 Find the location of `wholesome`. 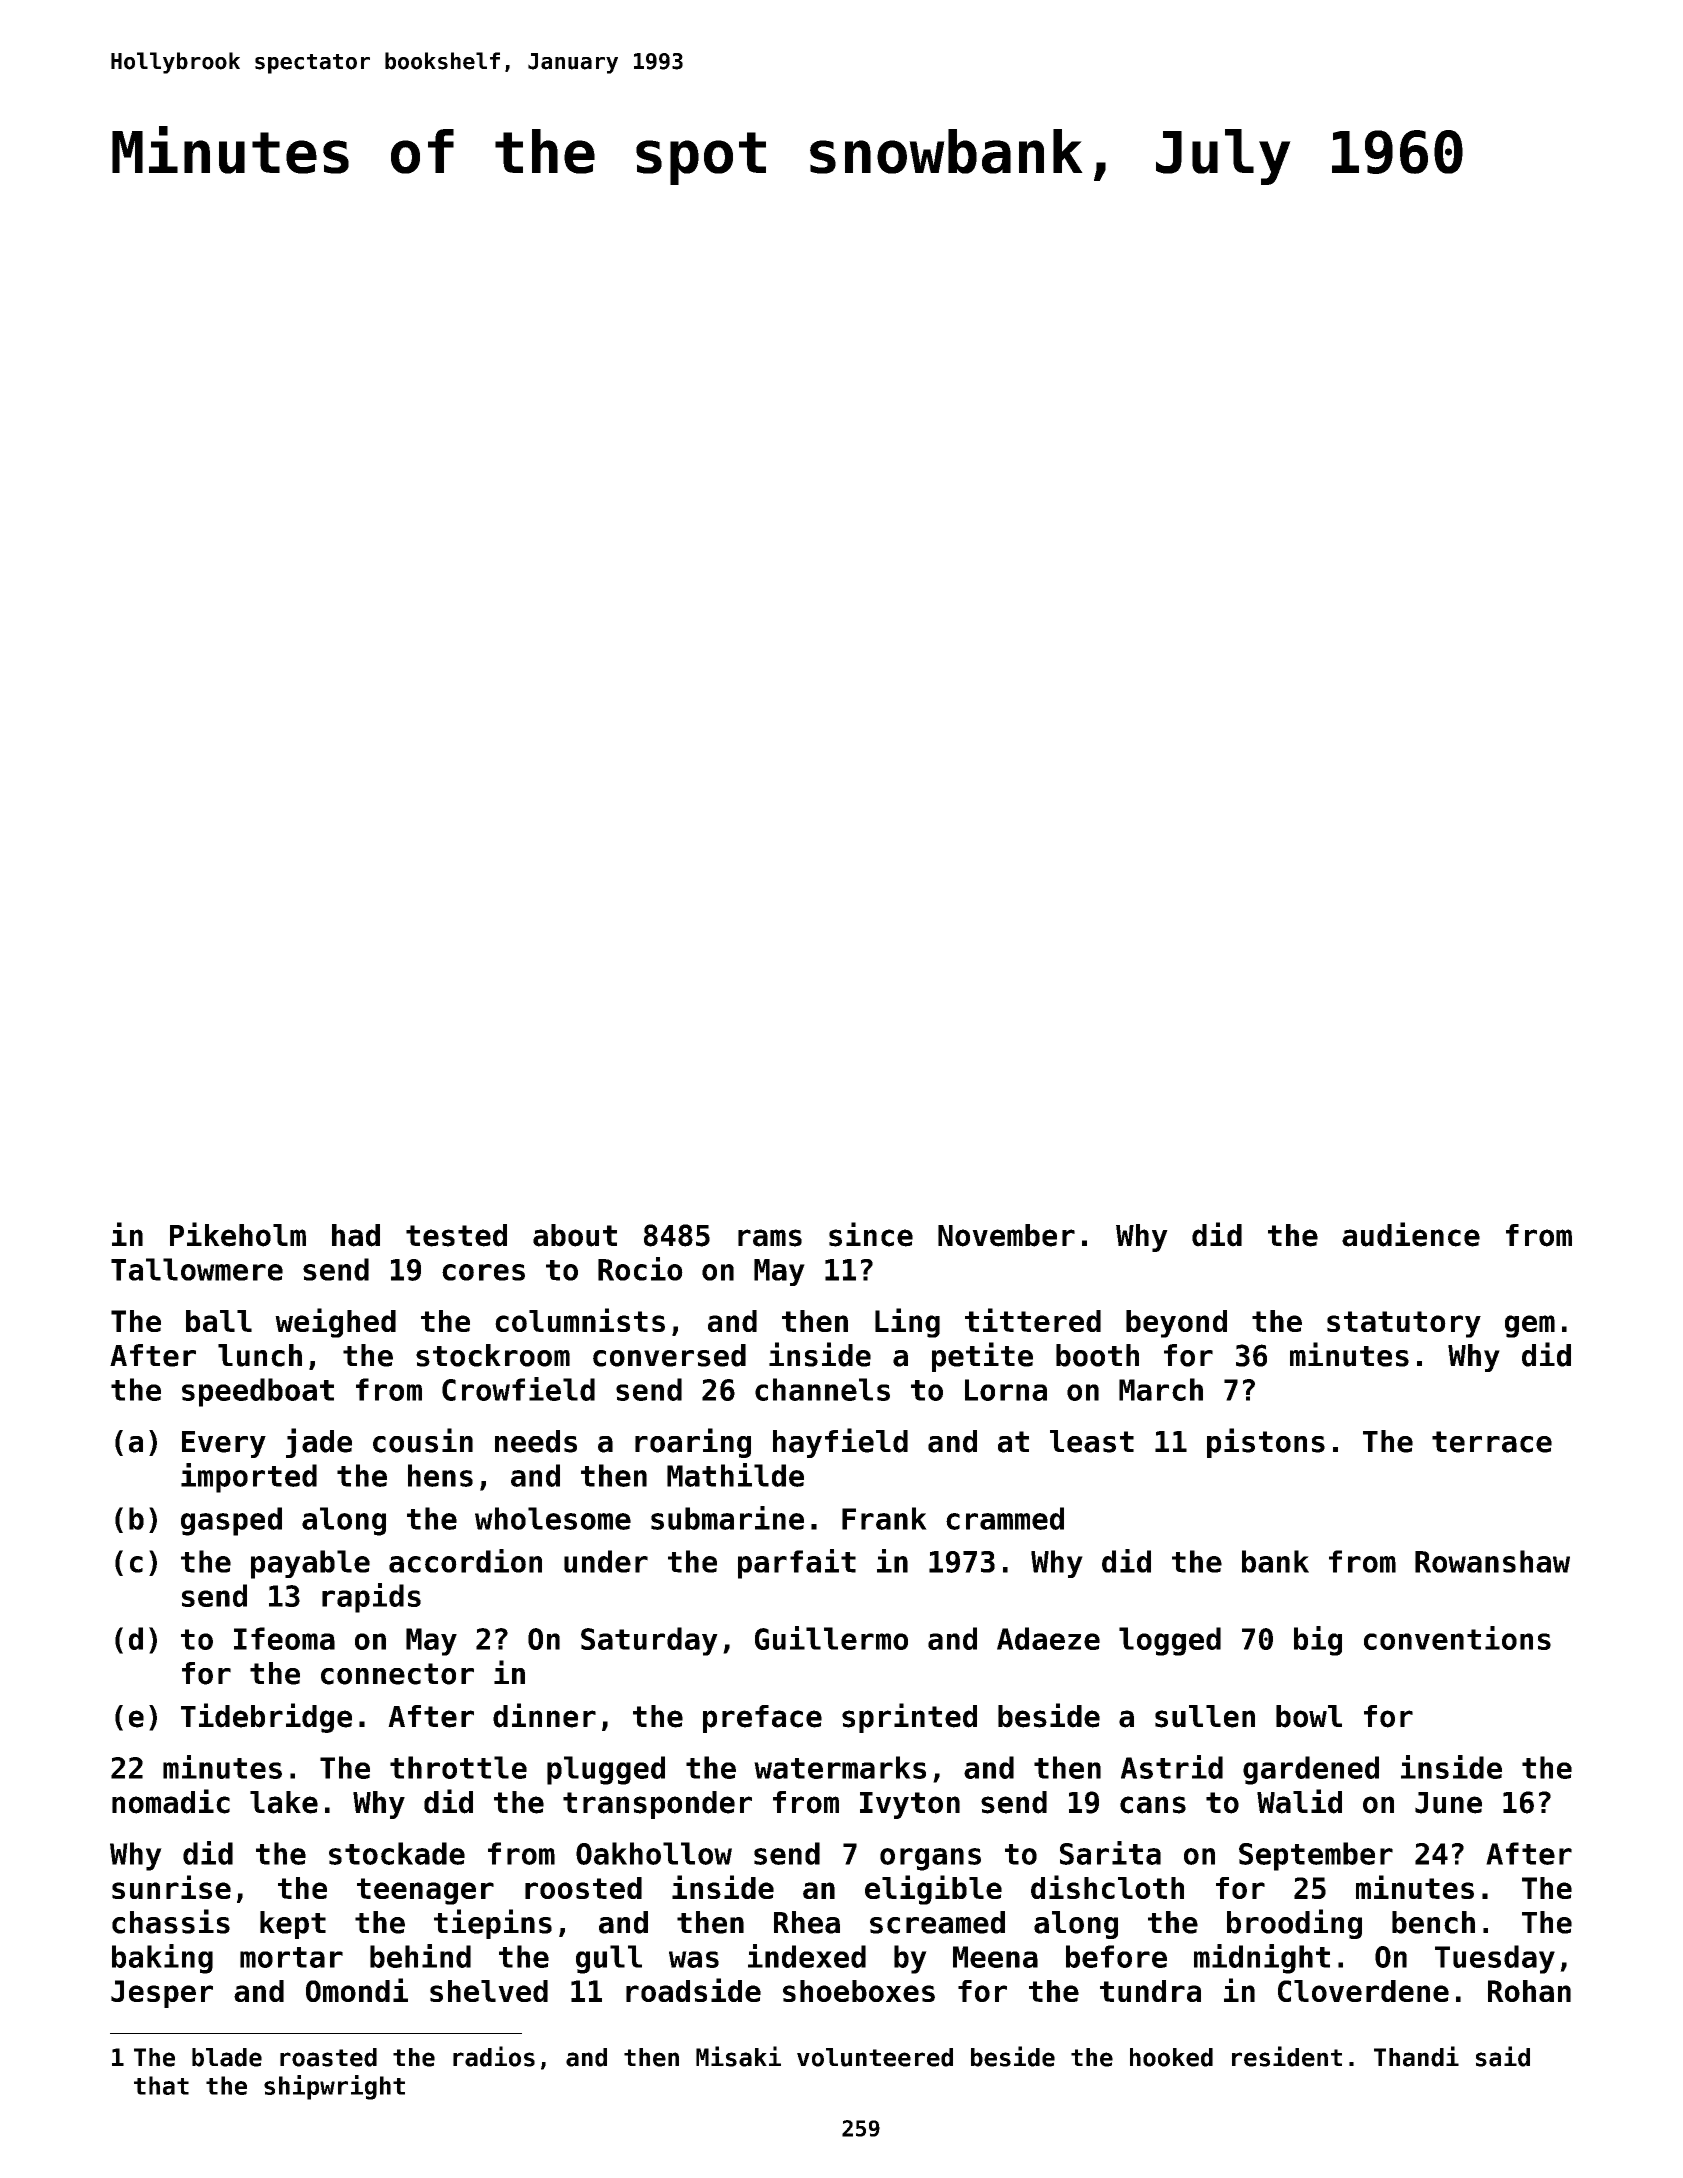

wholesome is located at coordinates (553, 1518).
